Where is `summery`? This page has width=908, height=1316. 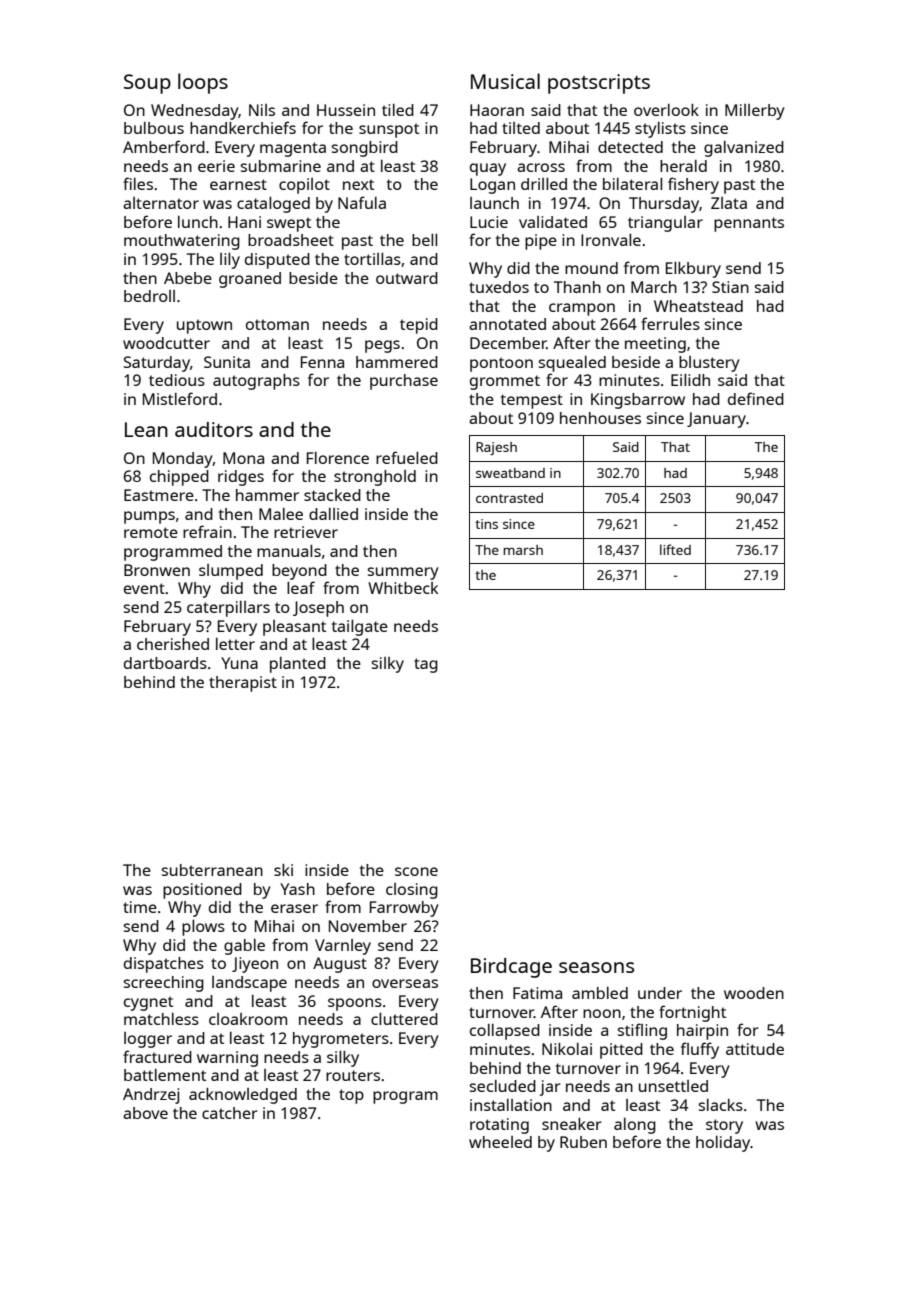
summery is located at coordinates (403, 573).
